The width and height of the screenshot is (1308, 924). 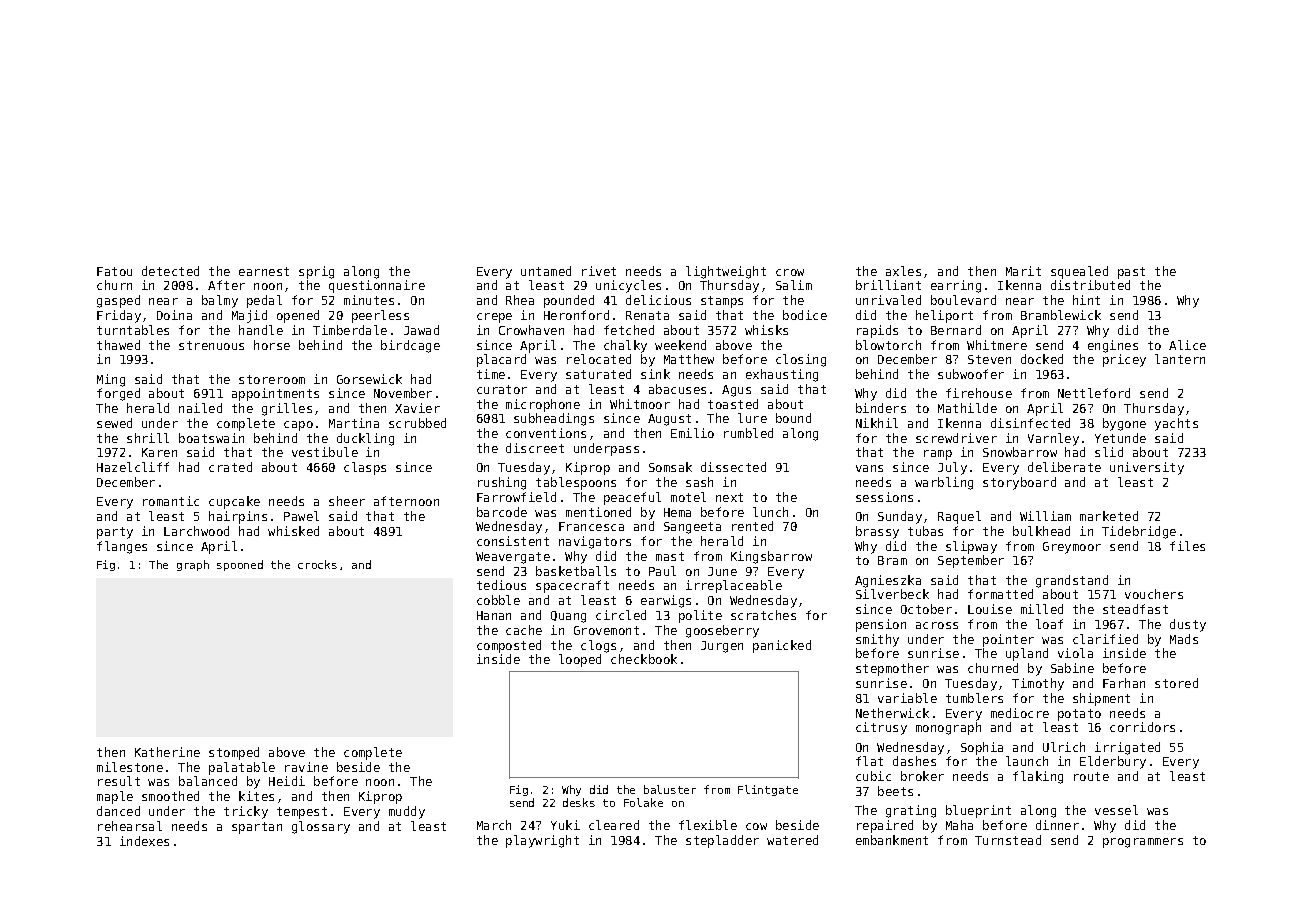 I want to click on Alice, so click(x=1187, y=345).
